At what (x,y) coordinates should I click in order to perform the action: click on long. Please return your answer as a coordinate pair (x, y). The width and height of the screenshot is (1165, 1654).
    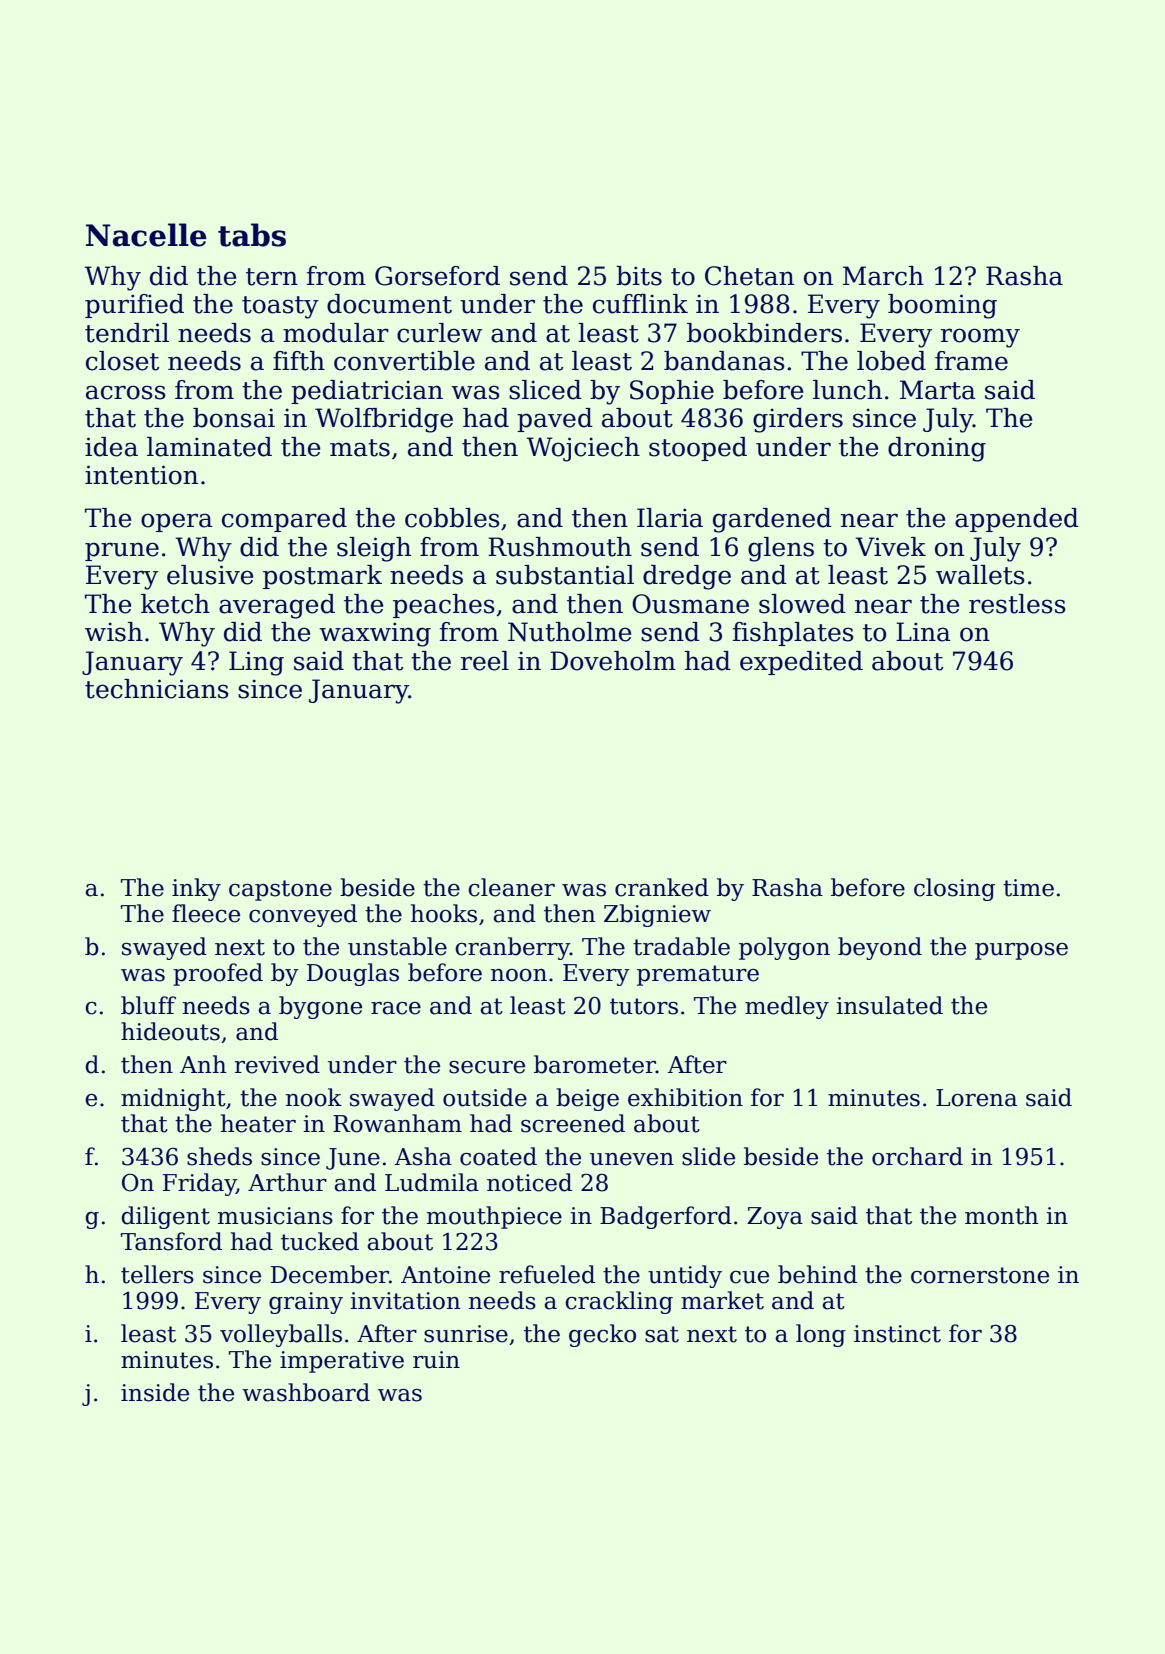
    Looking at the image, I should click on (821, 1335).
